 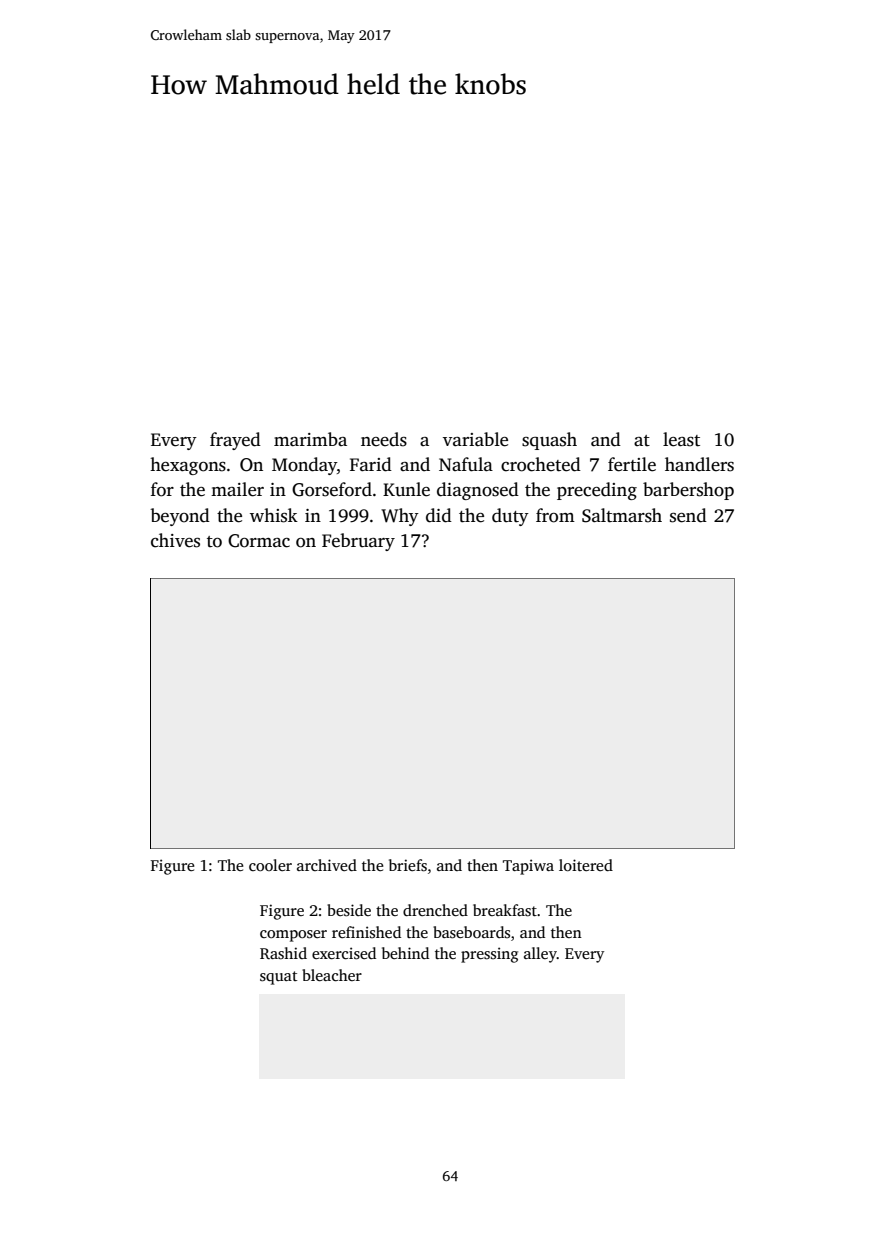 I want to click on least, so click(x=681, y=439).
